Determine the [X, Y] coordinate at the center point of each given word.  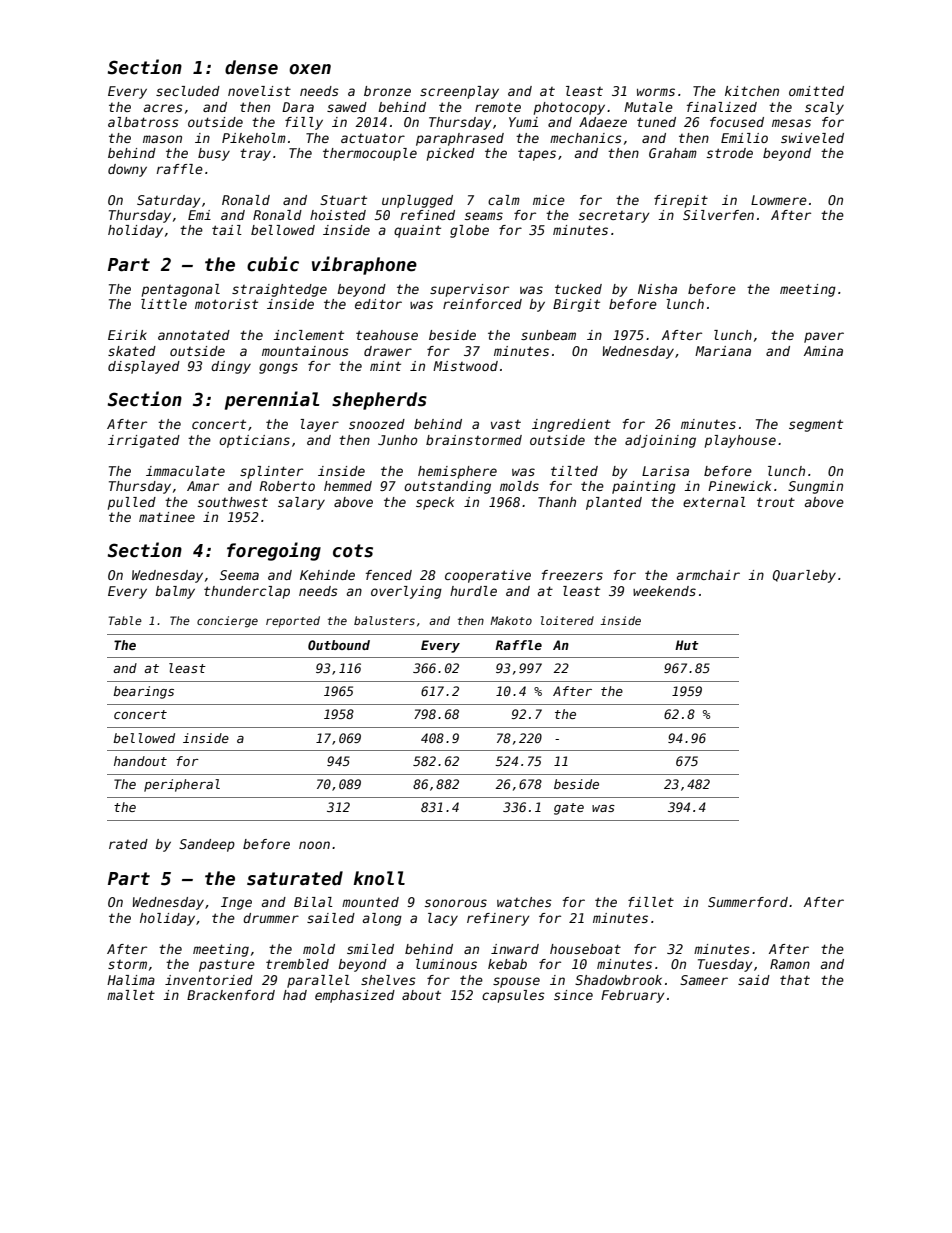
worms [656, 92]
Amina [823, 351]
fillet [651, 902]
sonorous [456, 903]
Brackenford [231, 995]
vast [506, 424]
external [714, 502]
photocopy [569, 108]
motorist [226, 304]
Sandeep [207, 845]
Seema [239, 575]
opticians [254, 441]
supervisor [469, 290]
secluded [188, 91]
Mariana [723, 351]
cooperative [488, 576]
